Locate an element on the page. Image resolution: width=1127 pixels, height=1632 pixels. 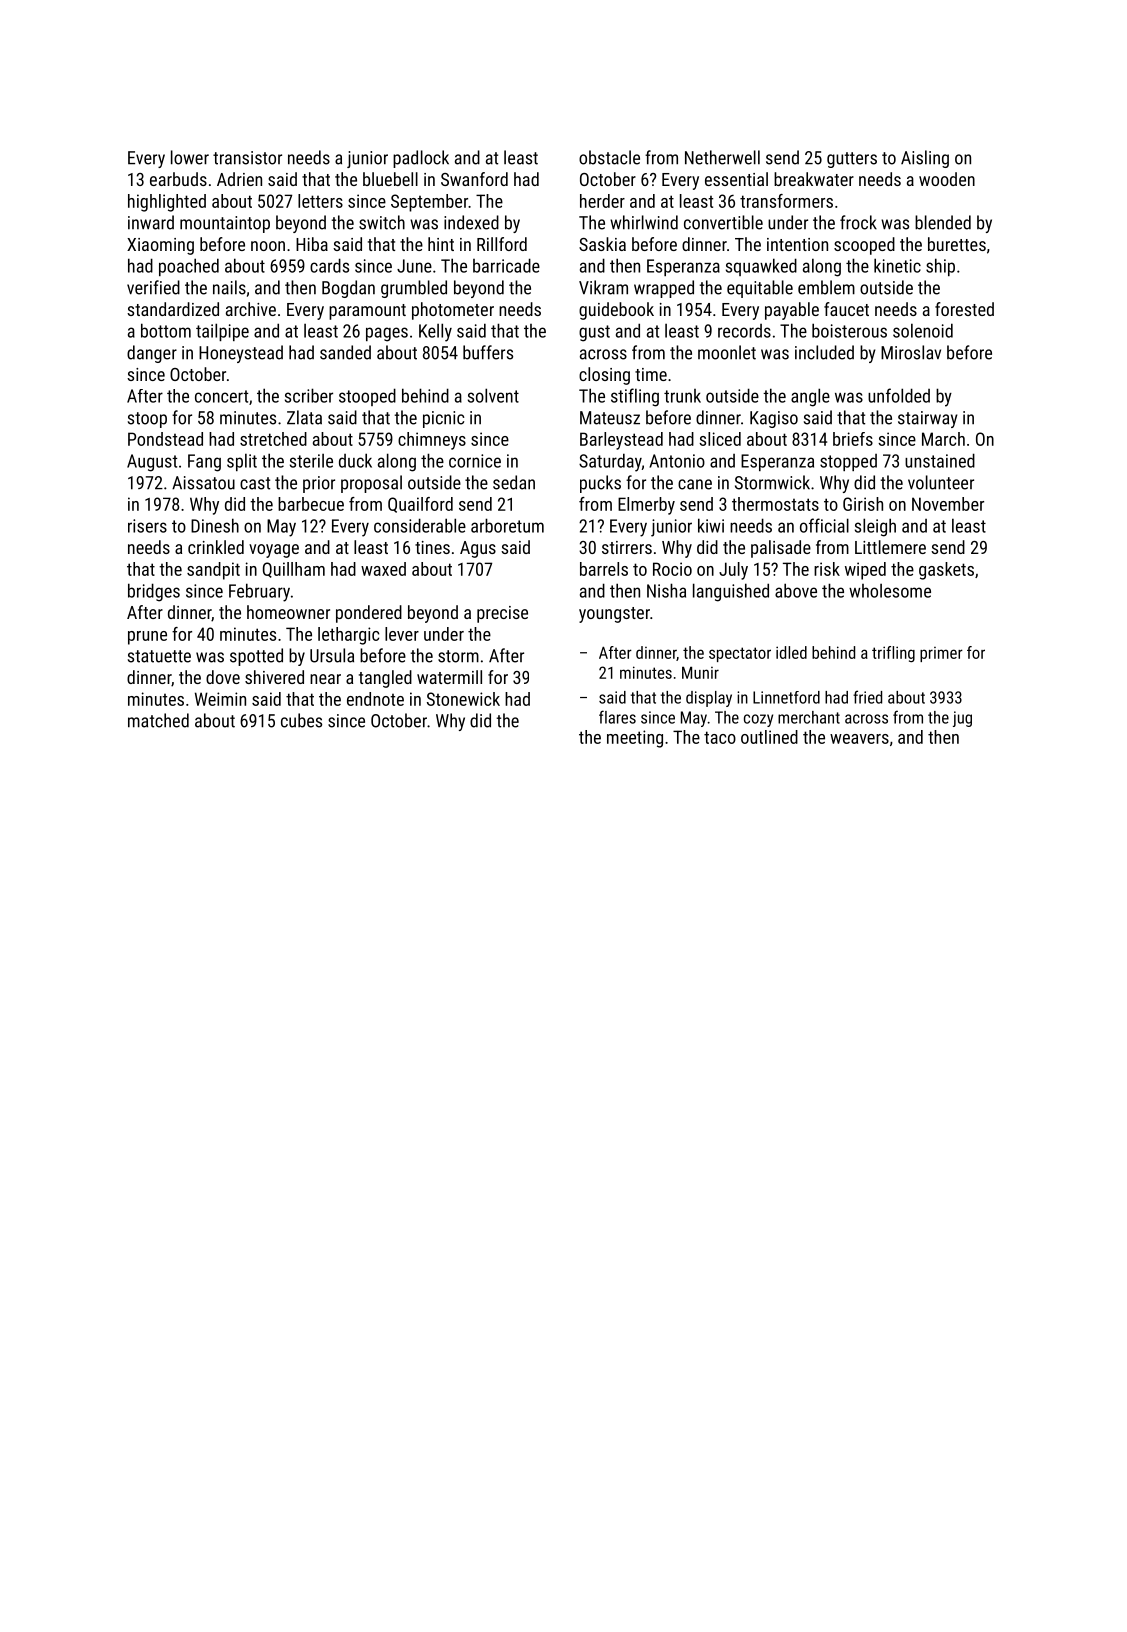
jug is located at coordinates (962, 719).
